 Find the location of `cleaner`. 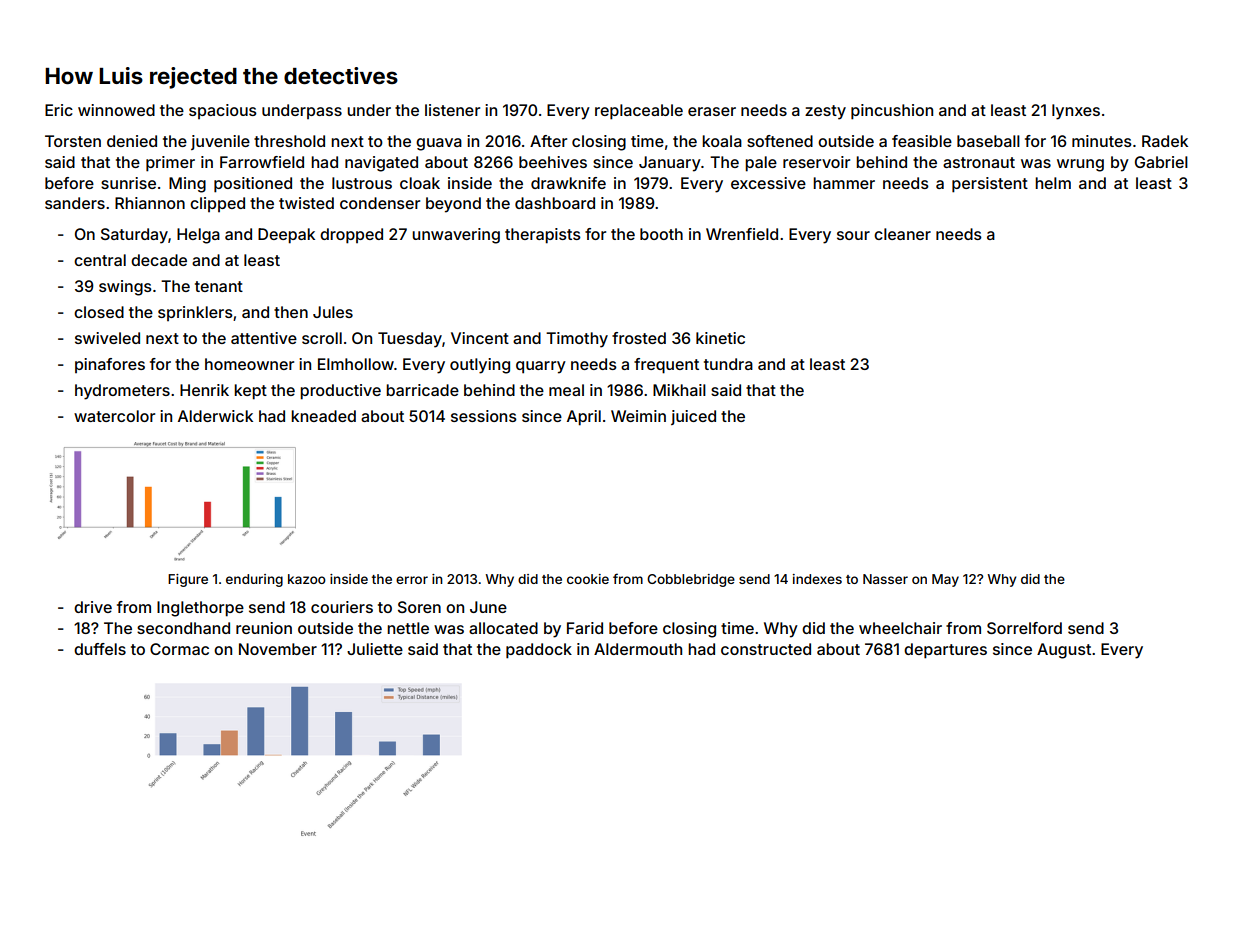

cleaner is located at coordinates (902, 234).
